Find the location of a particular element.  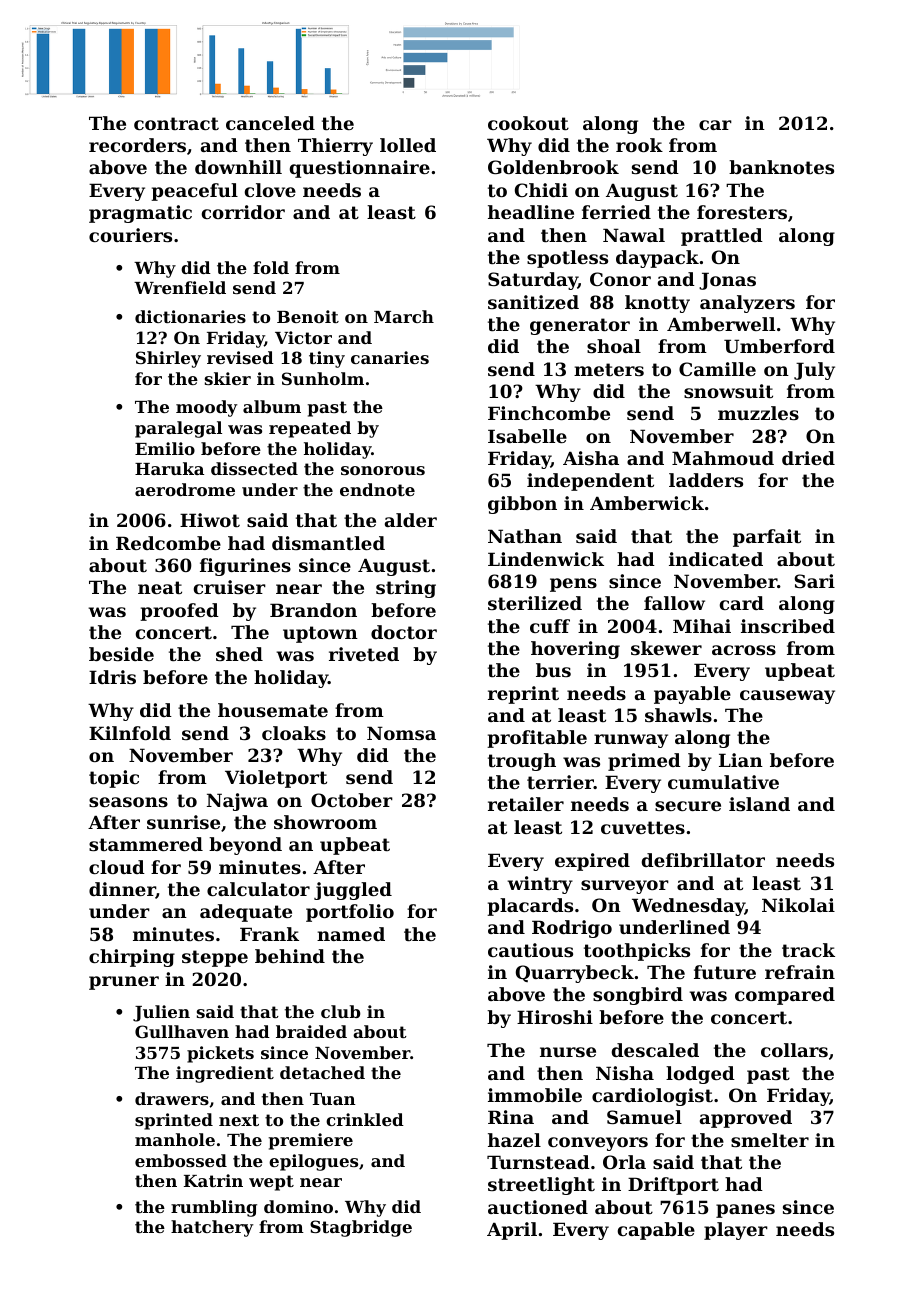

reprint is located at coordinates (523, 695).
